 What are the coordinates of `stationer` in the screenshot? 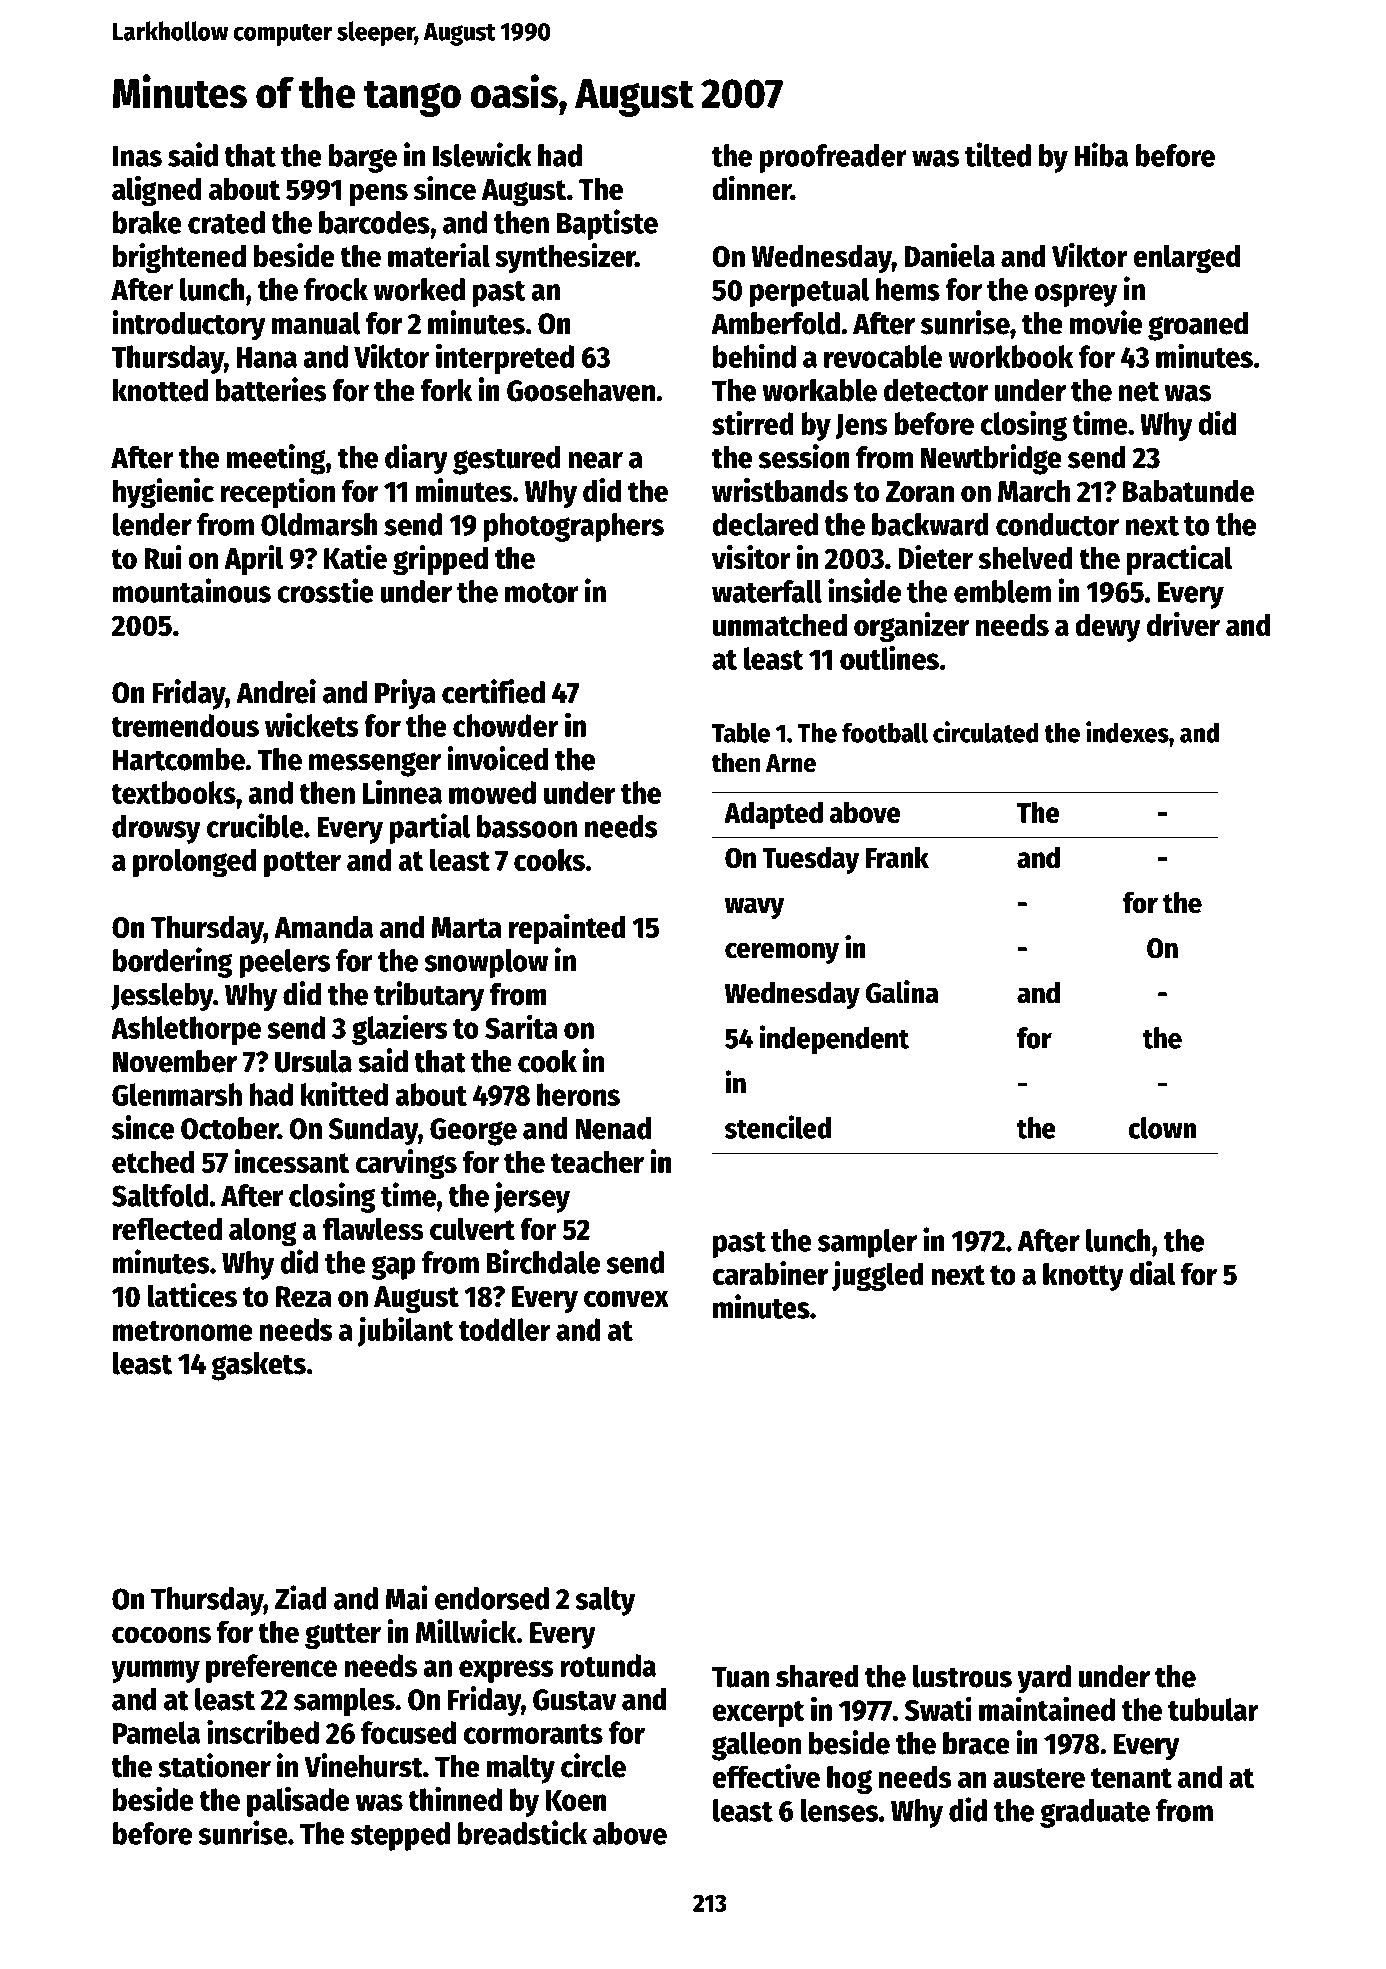 It's located at (214, 1765).
